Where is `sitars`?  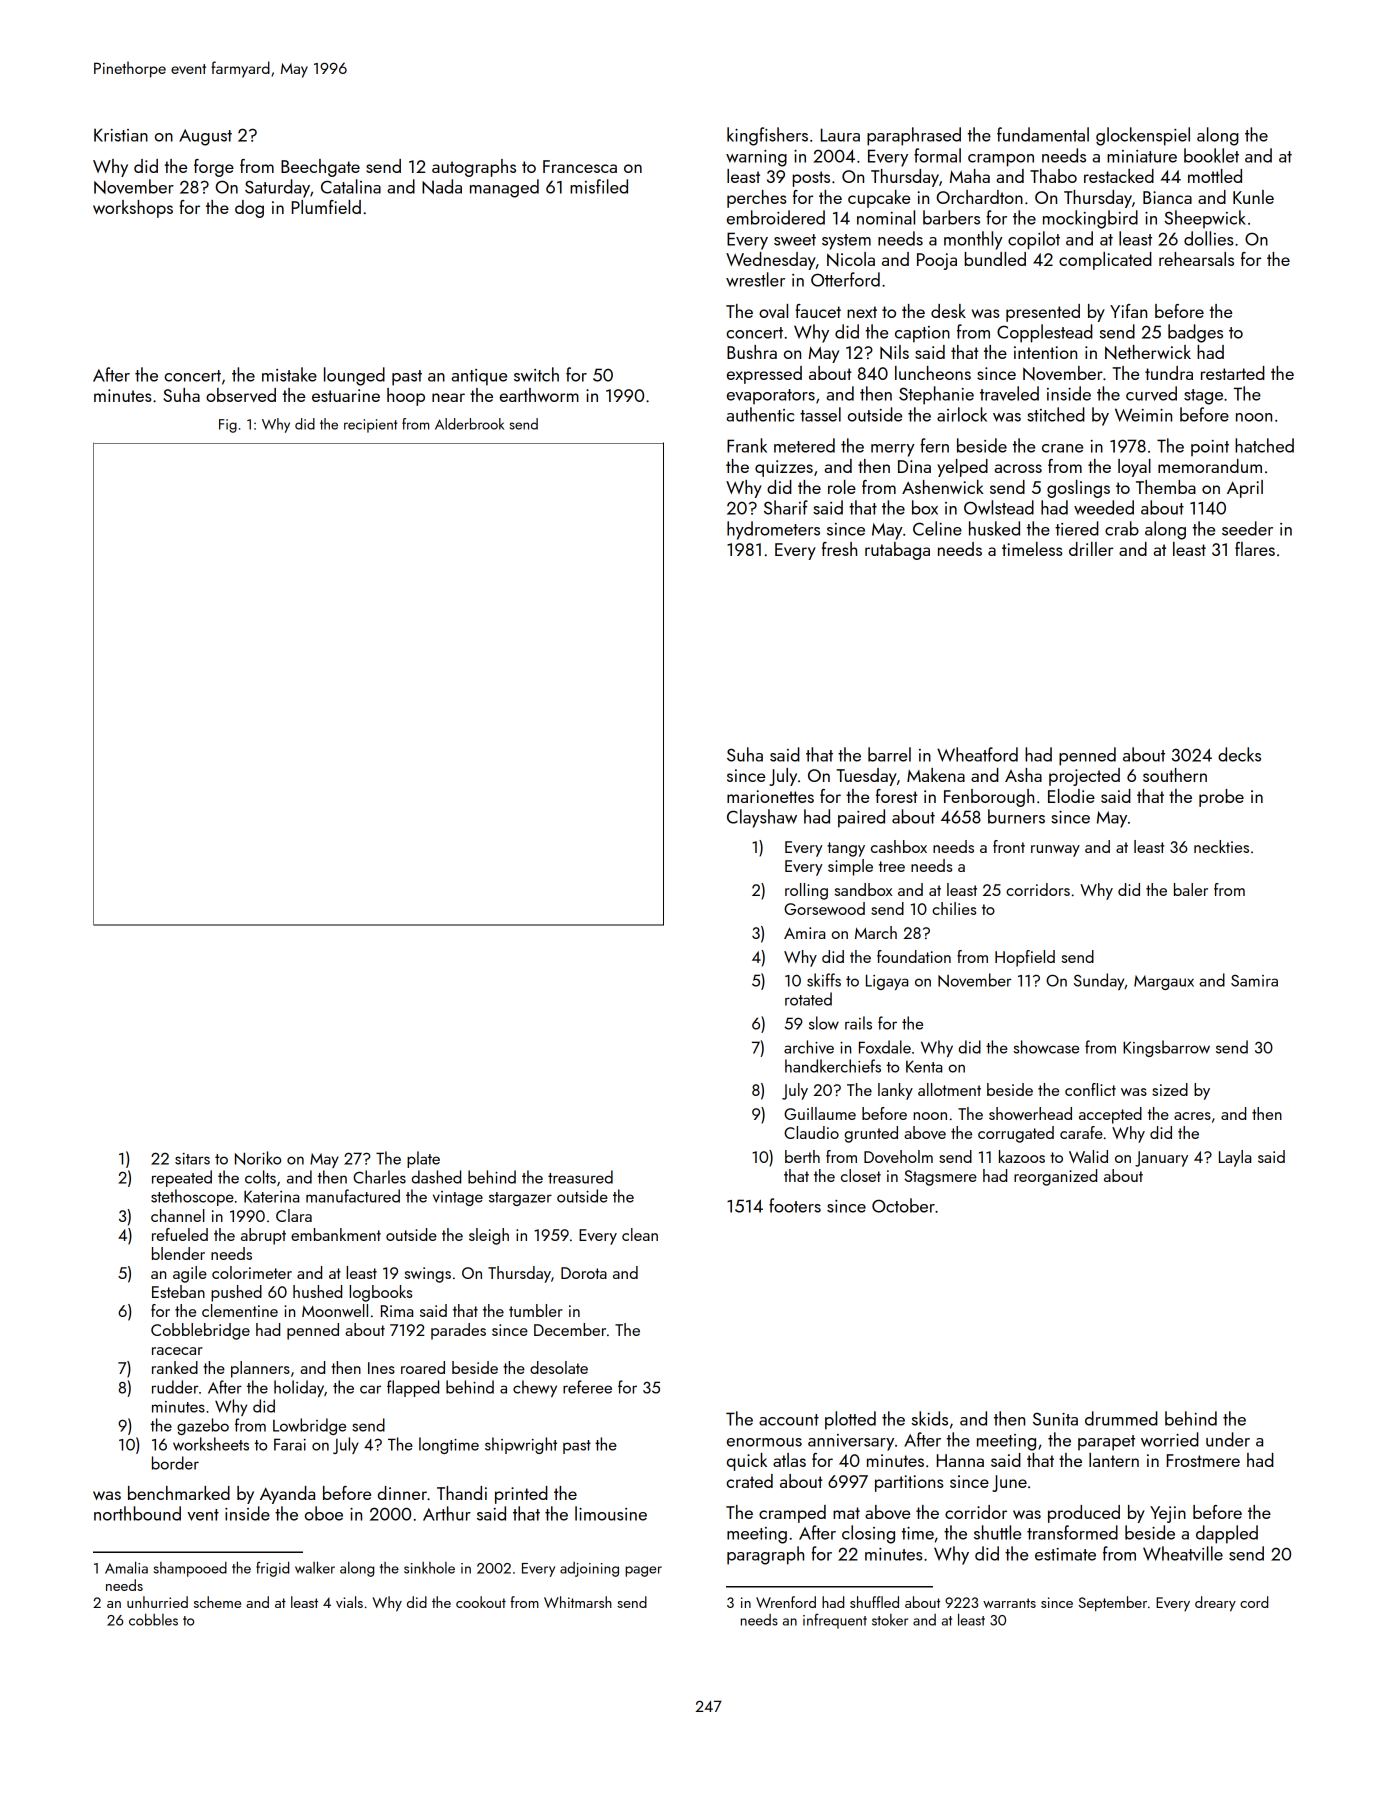 sitars is located at coordinates (192, 1159).
